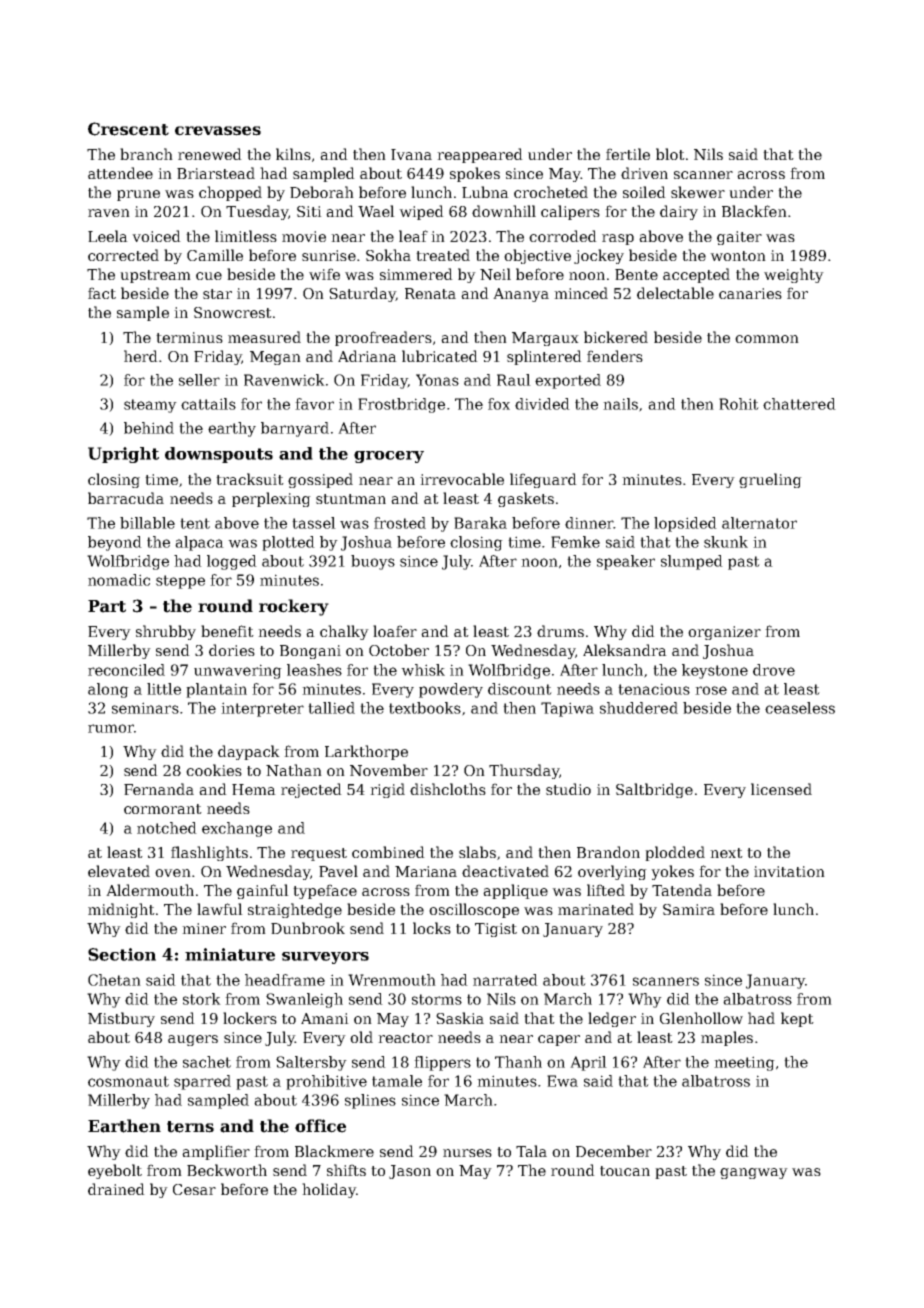  What do you see at coordinates (128, 1081) in the screenshot?
I see `cosmonaut` at bounding box center [128, 1081].
